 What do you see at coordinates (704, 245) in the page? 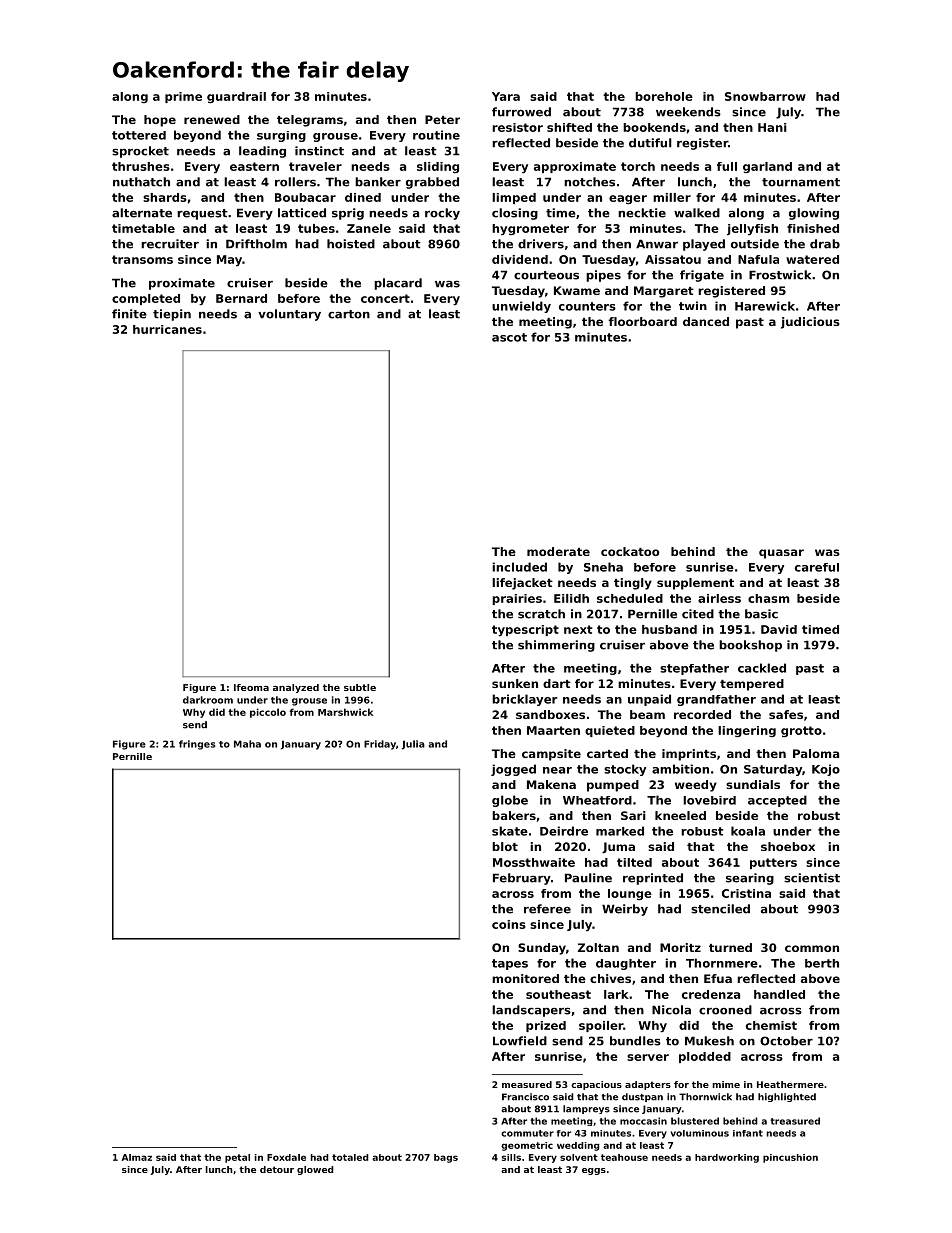
I see `played` at bounding box center [704, 245].
